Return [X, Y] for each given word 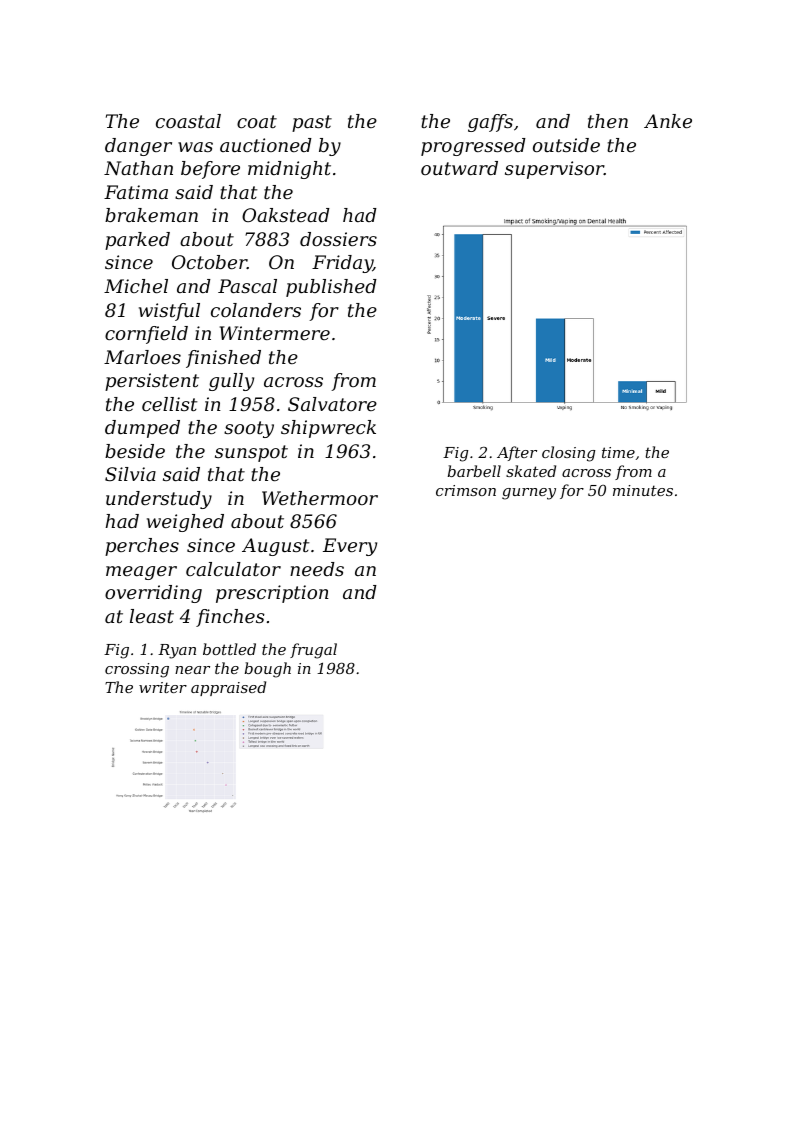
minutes [643, 490]
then [608, 121]
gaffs [490, 123]
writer [163, 687]
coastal [188, 121]
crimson [466, 490]
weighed [185, 523]
